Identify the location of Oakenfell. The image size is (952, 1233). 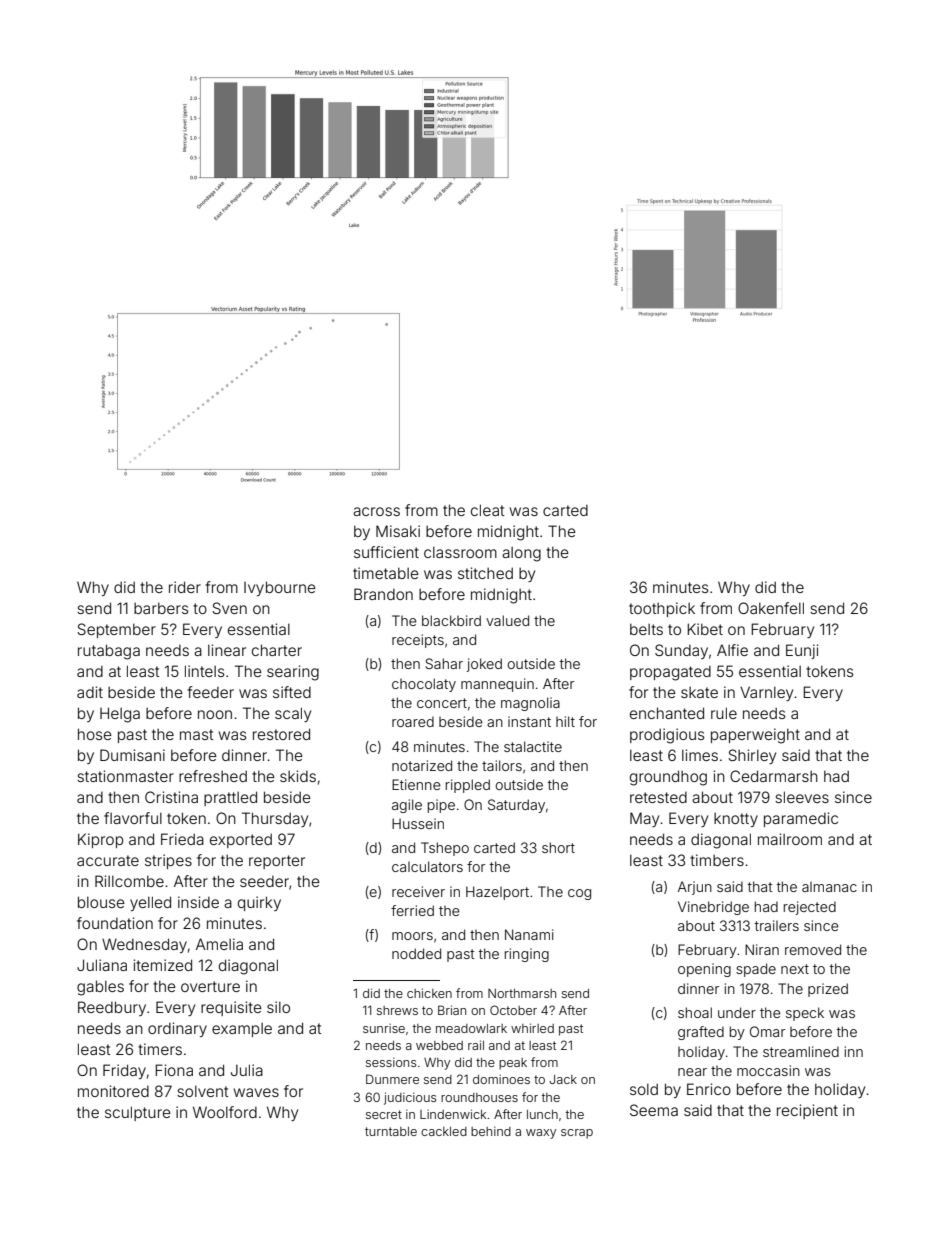
(771, 608).
